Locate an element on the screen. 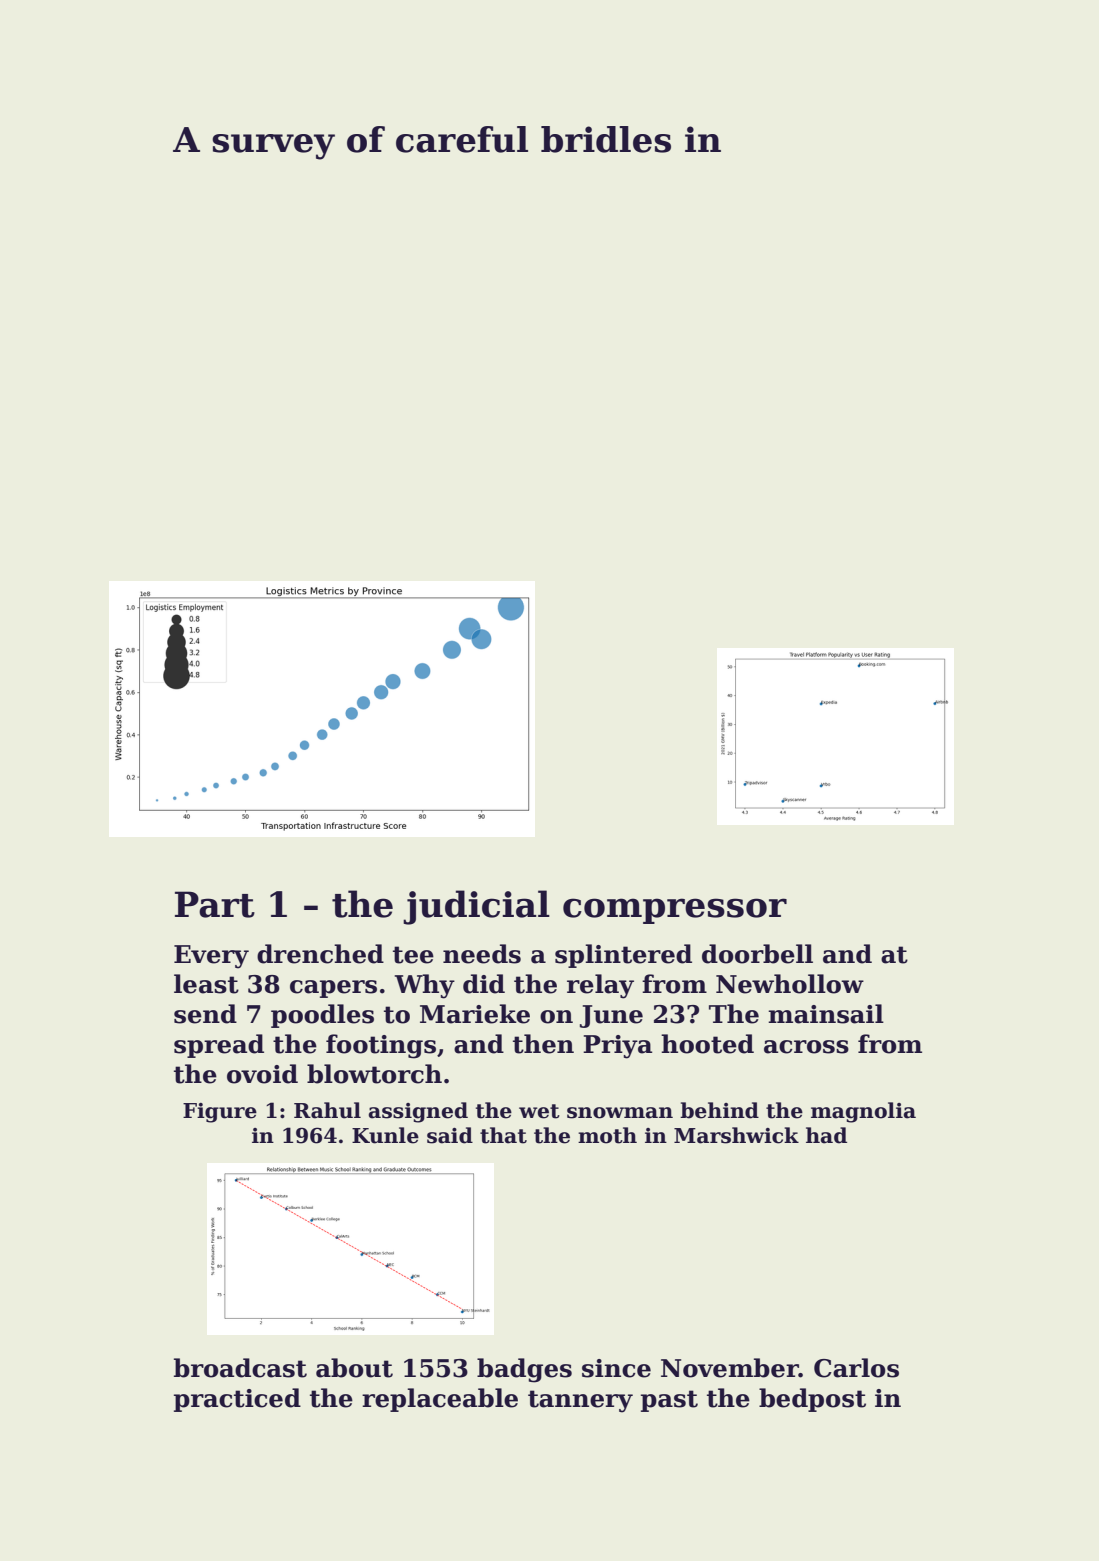 This screenshot has width=1099, height=1561. moth is located at coordinates (607, 1135).
